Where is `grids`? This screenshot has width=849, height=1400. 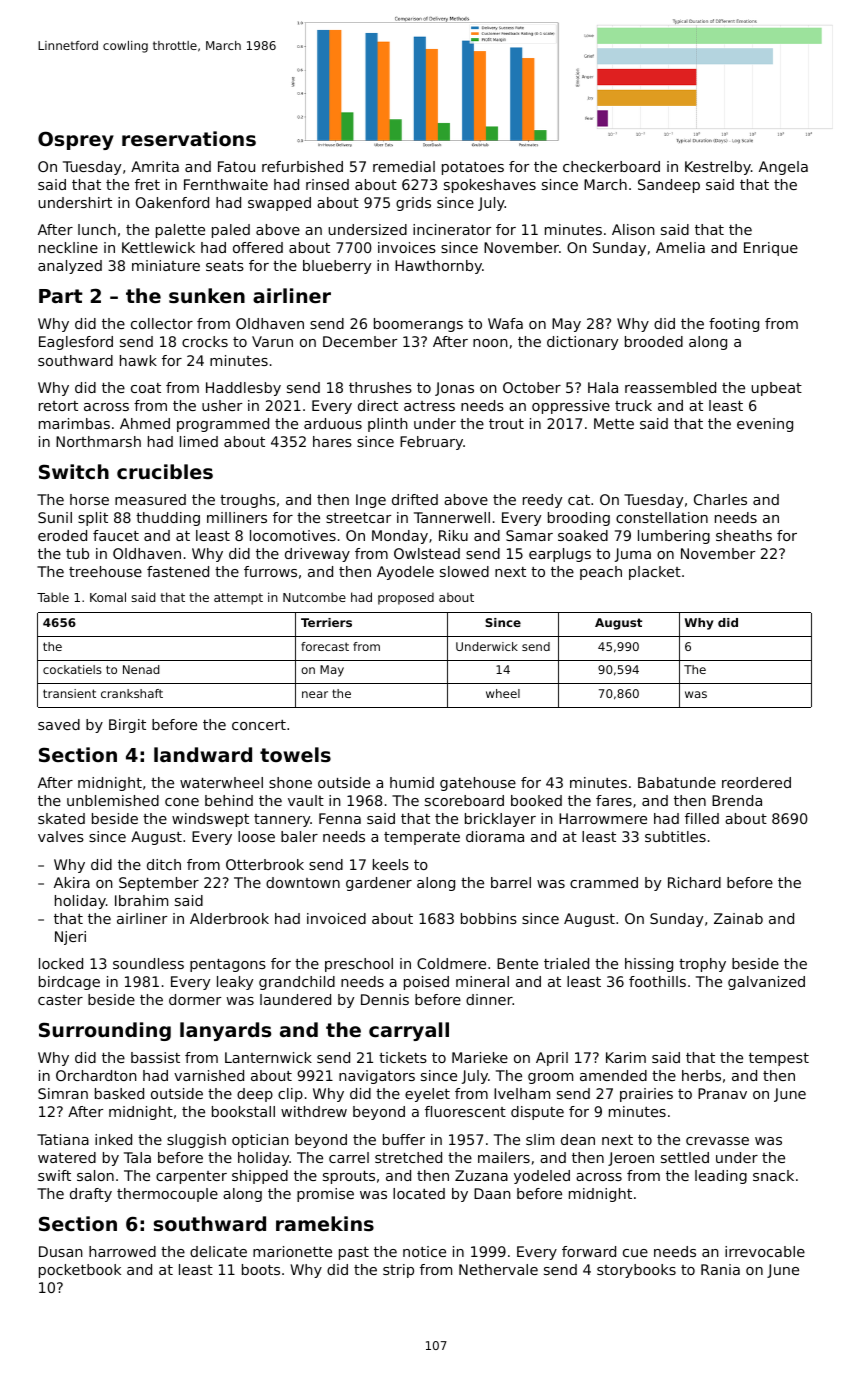
grids is located at coordinates (413, 204).
